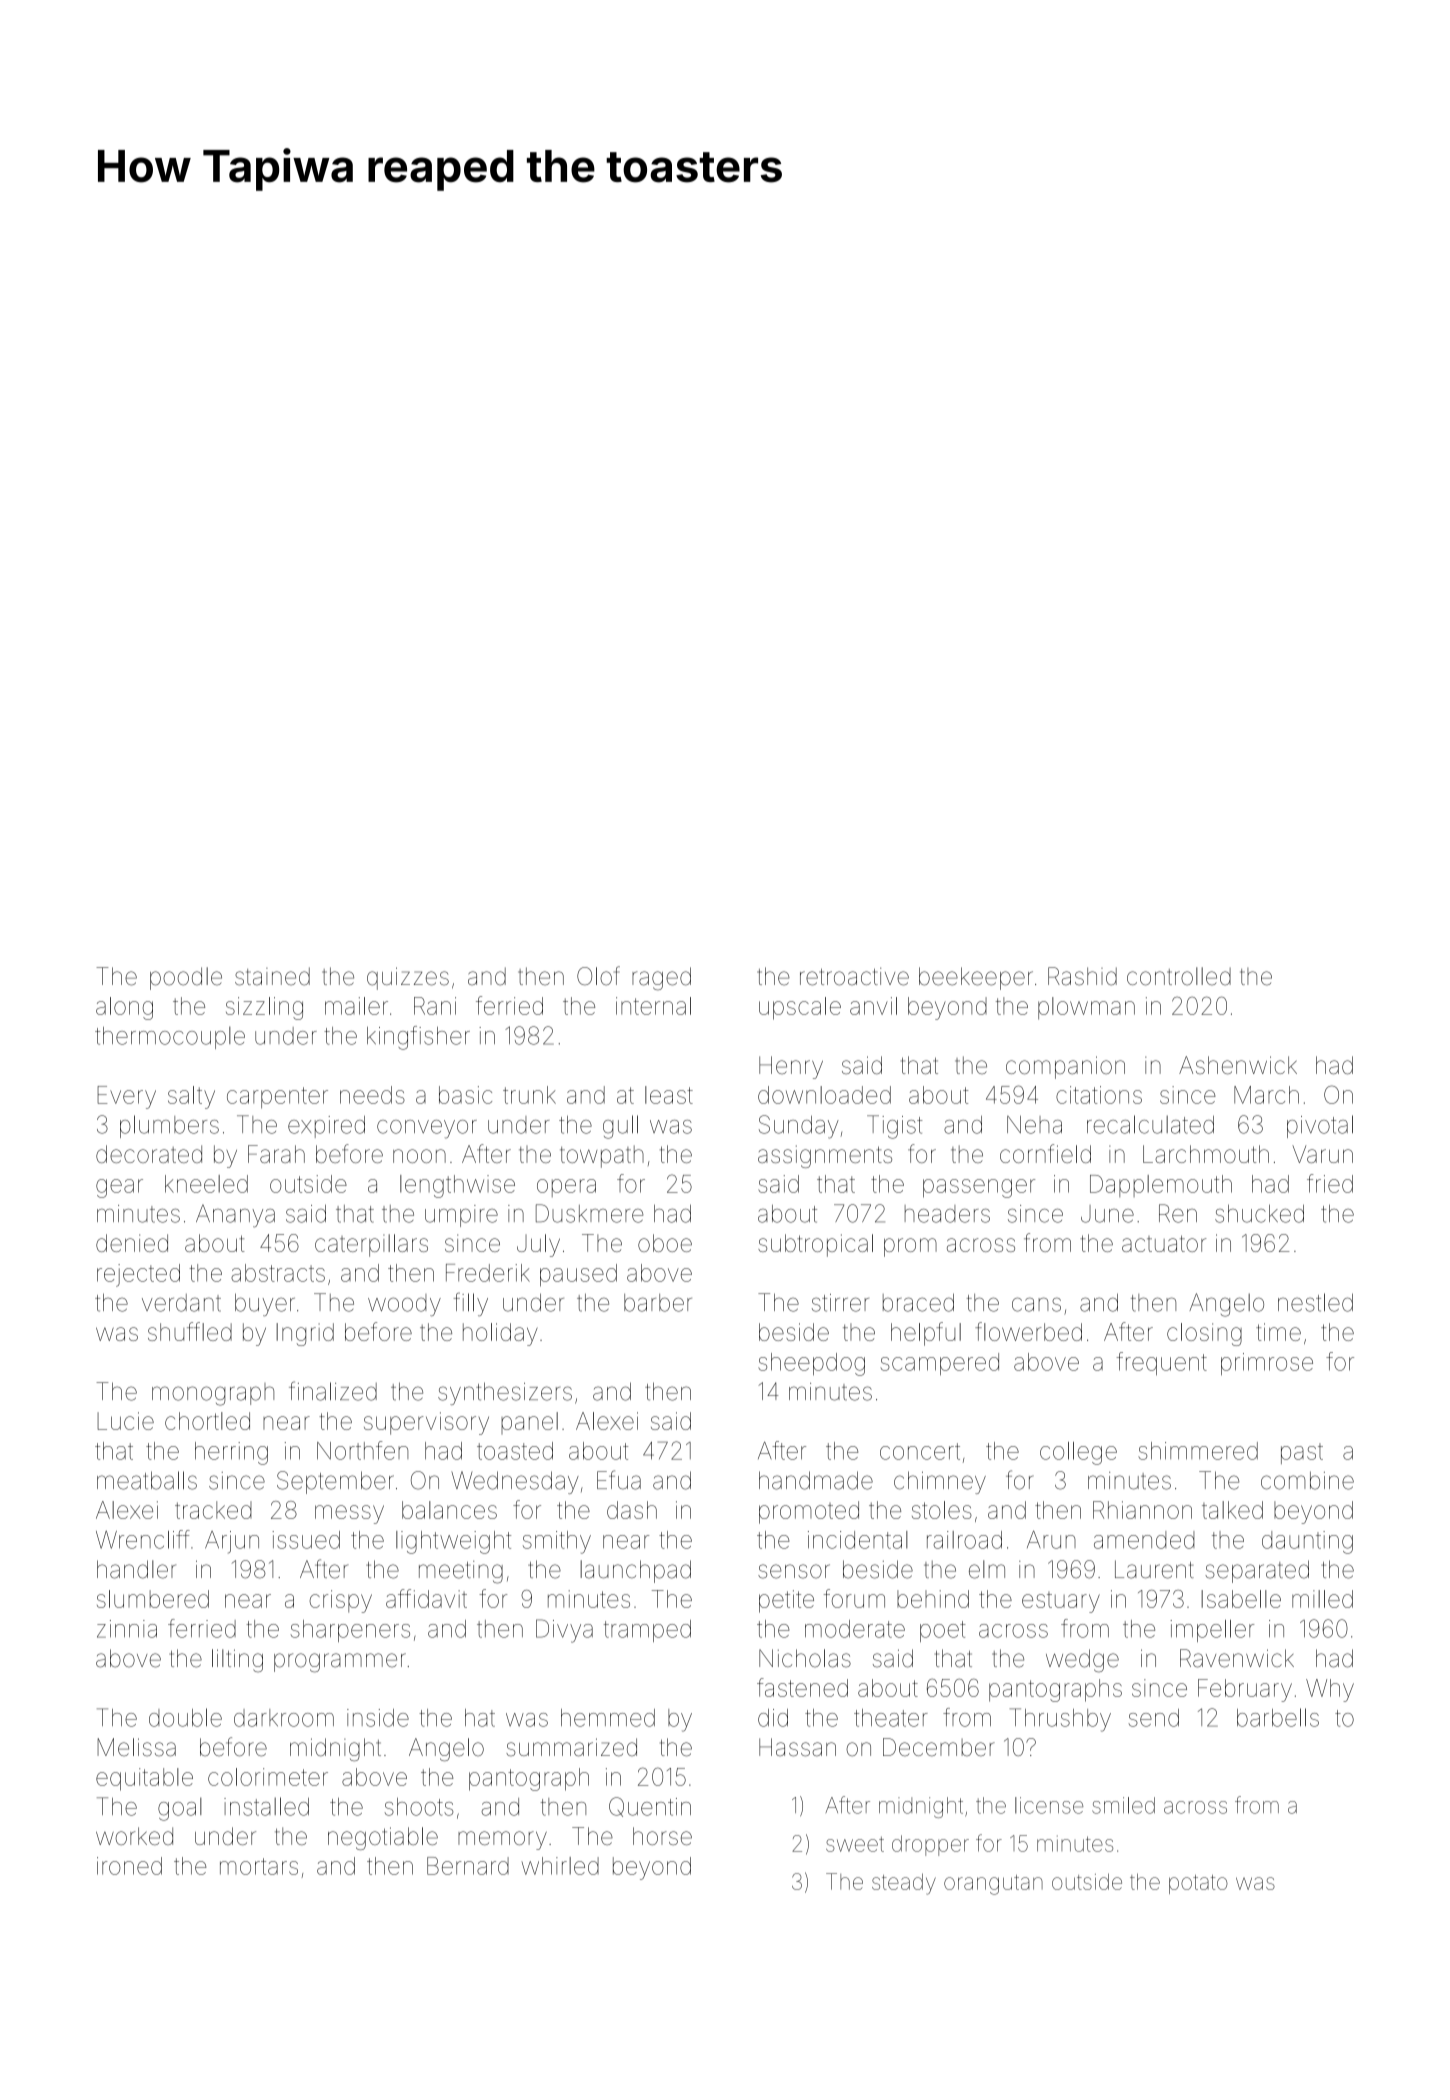  What do you see at coordinates (129, 1866) in the screenshot?
I see `ironed` at bounding box center [129, 1866].
